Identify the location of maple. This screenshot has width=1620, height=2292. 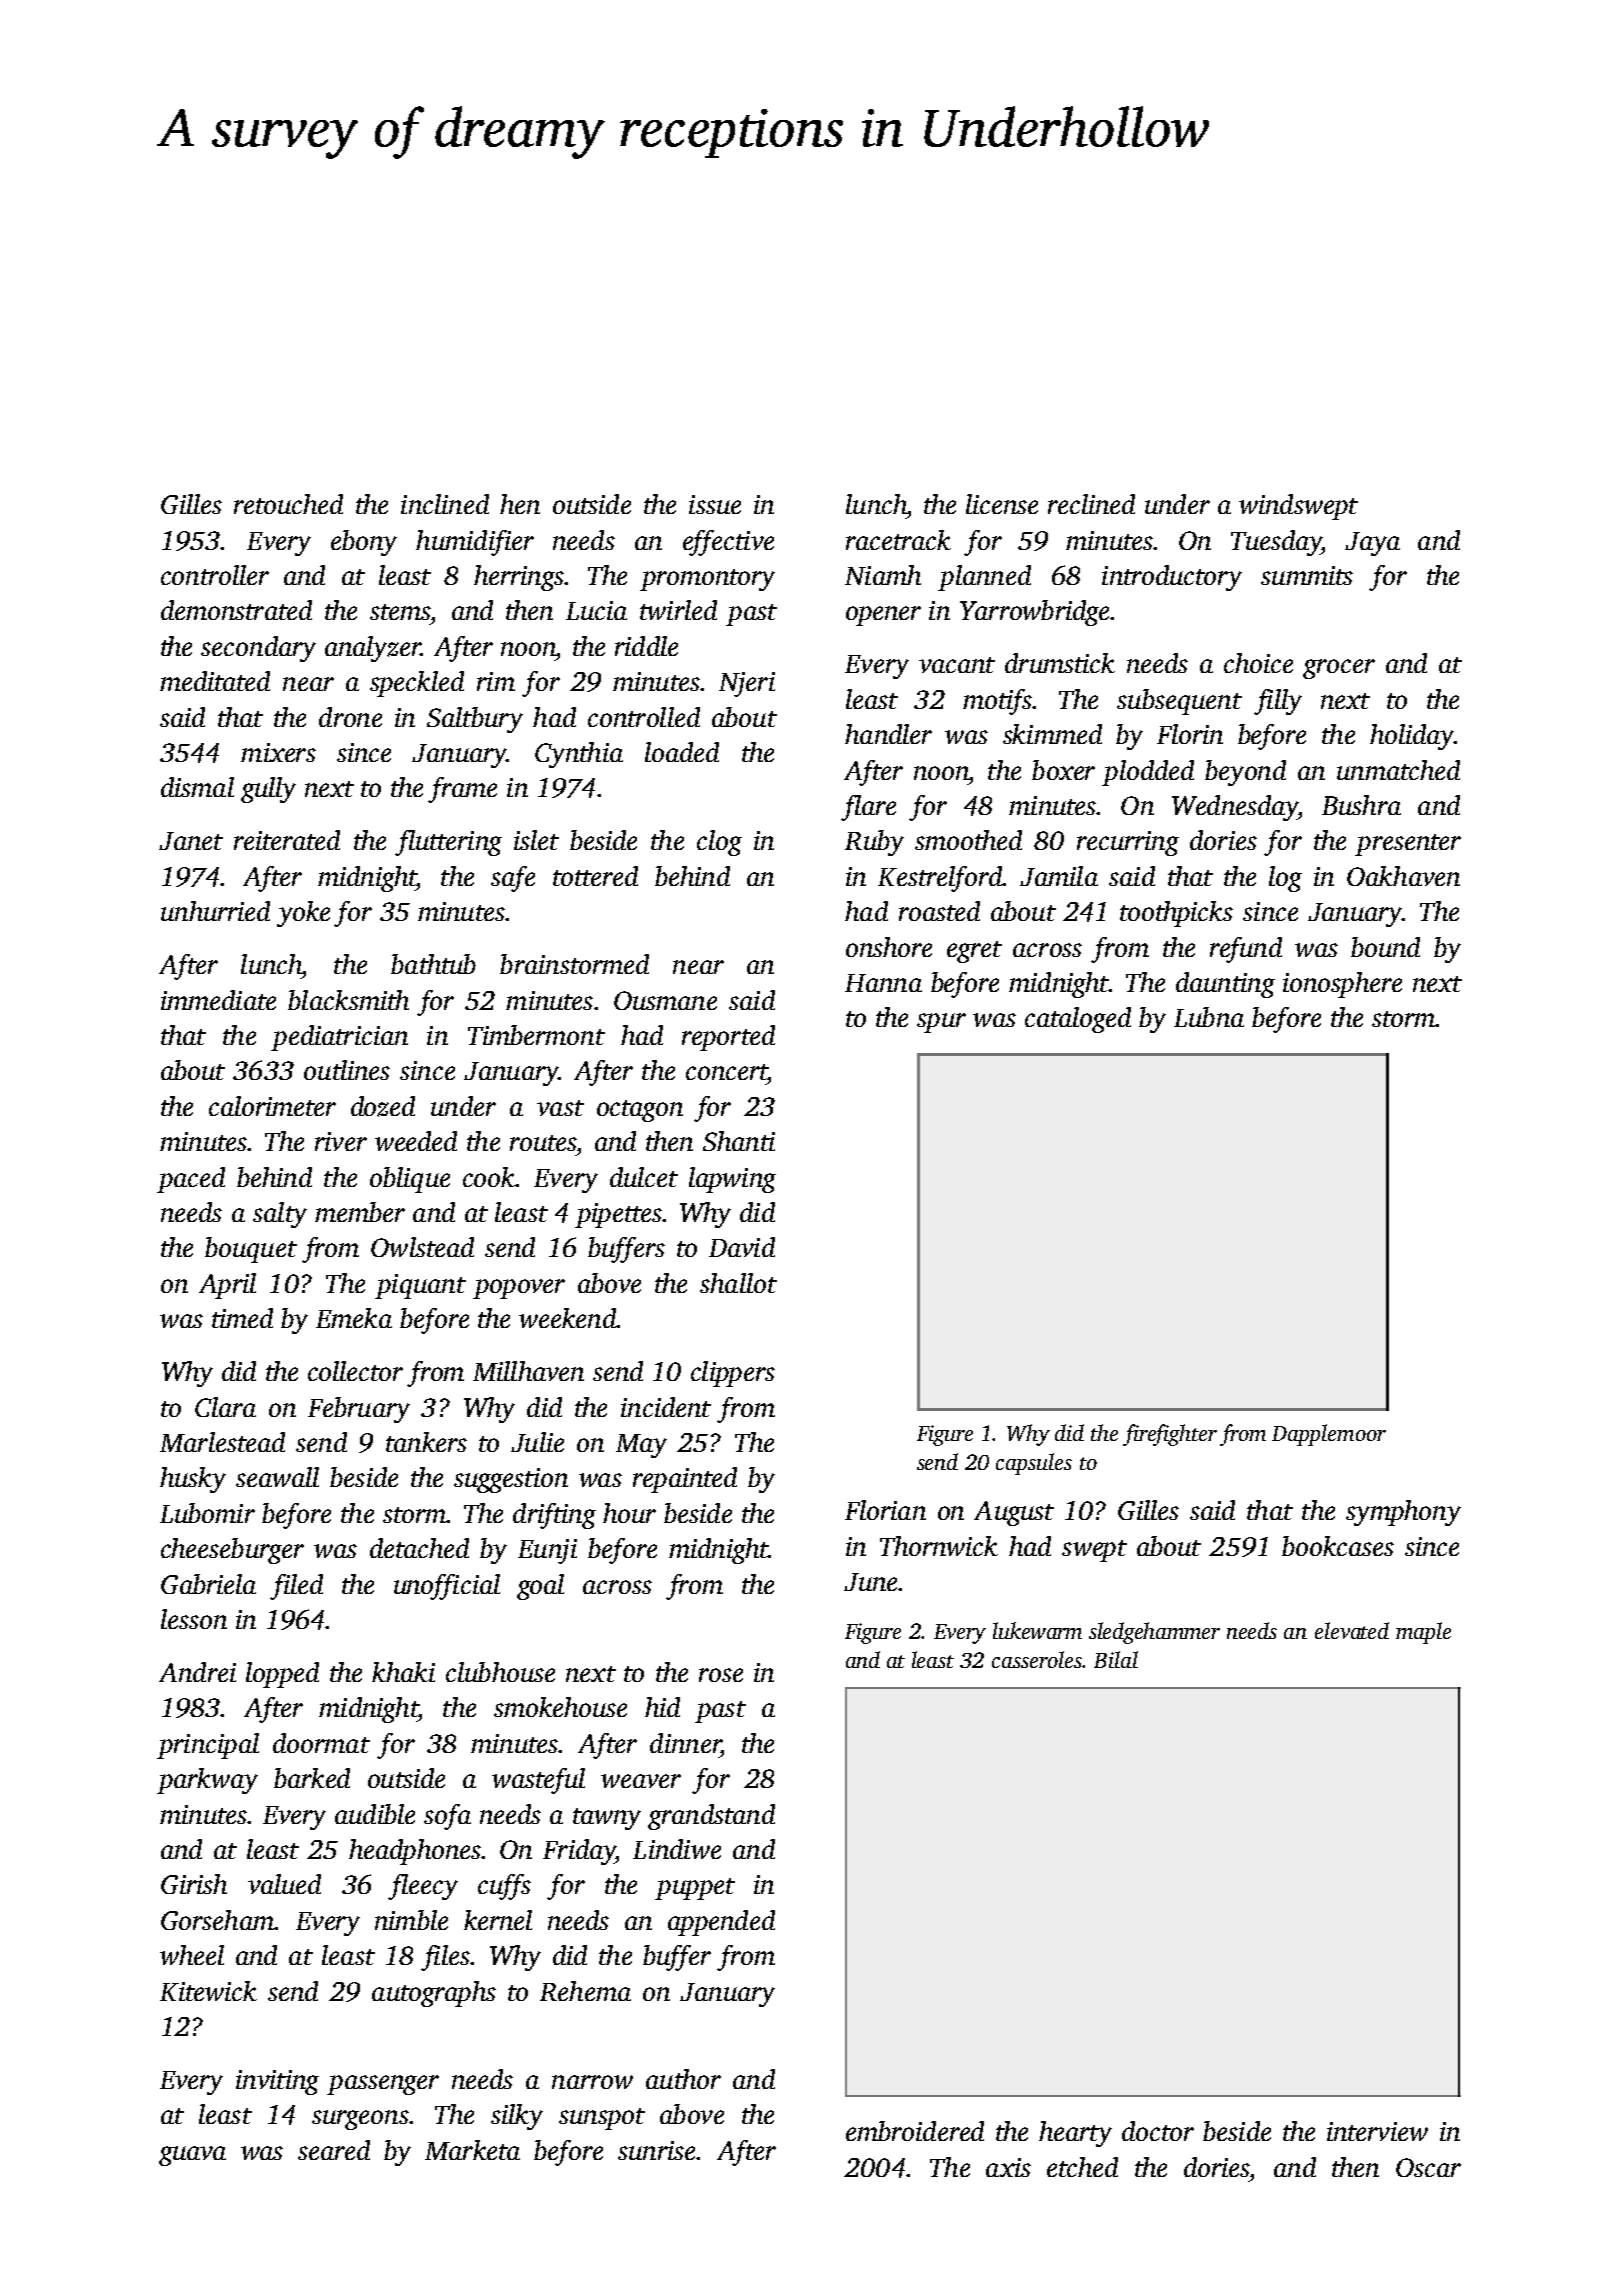
(1423, 1633).
